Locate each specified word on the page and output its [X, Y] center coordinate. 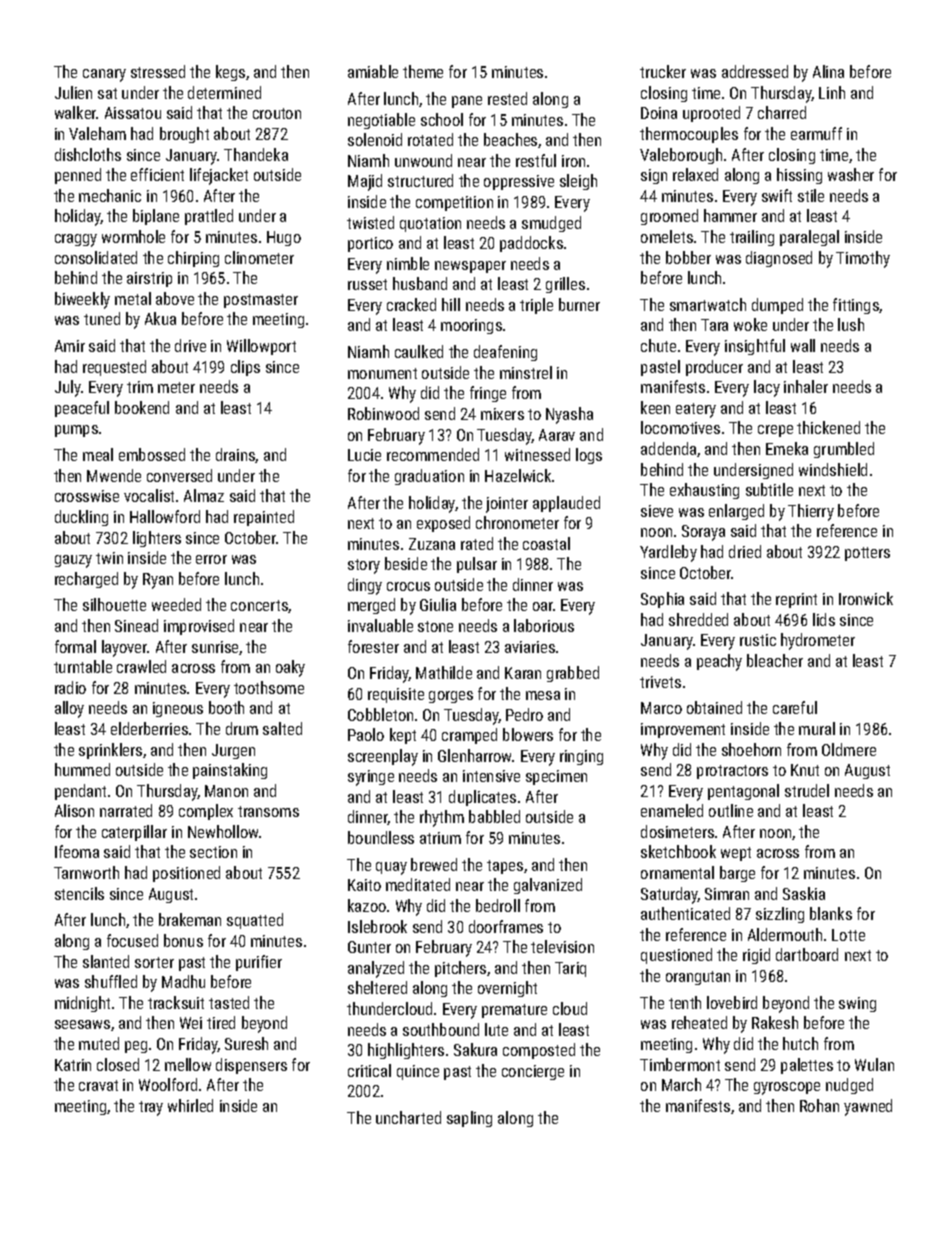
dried [745, 551]
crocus [408, 586]
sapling [469, 1119]
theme [423, 71]
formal [75, 646]
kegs [230, 73]
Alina [828, 71]
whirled [190, 1105]
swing [857, 1004]
